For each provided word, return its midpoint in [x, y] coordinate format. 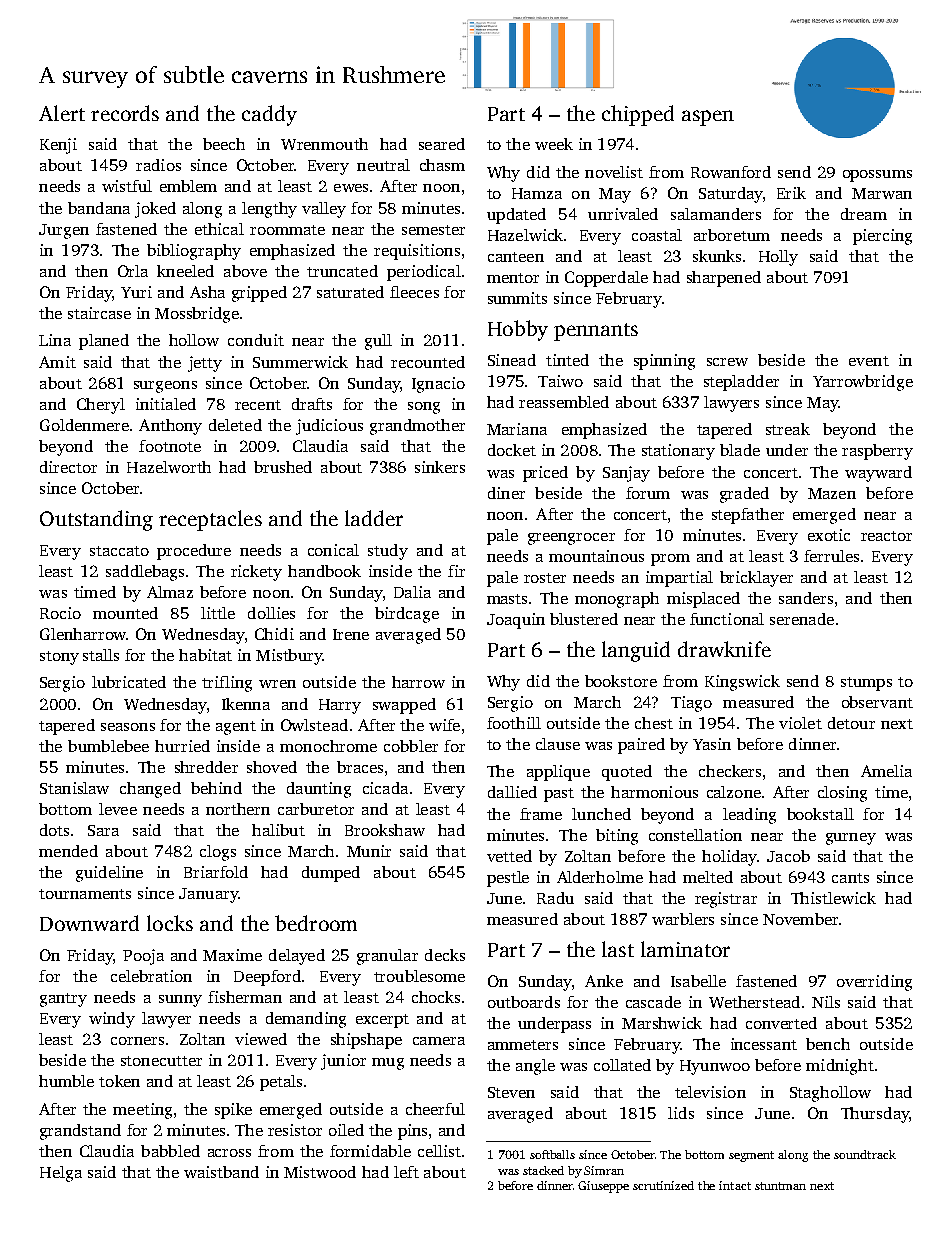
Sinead [512, 360]
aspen [708, 118]
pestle [508, 879]
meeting [142, 1111]
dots [54, 830]
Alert [62, 113]
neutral [383, 165]
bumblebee [108, 746]
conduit [256, 340]
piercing [882, 237]
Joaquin [516, 621]
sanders [806, 598]
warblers [683, 919]
